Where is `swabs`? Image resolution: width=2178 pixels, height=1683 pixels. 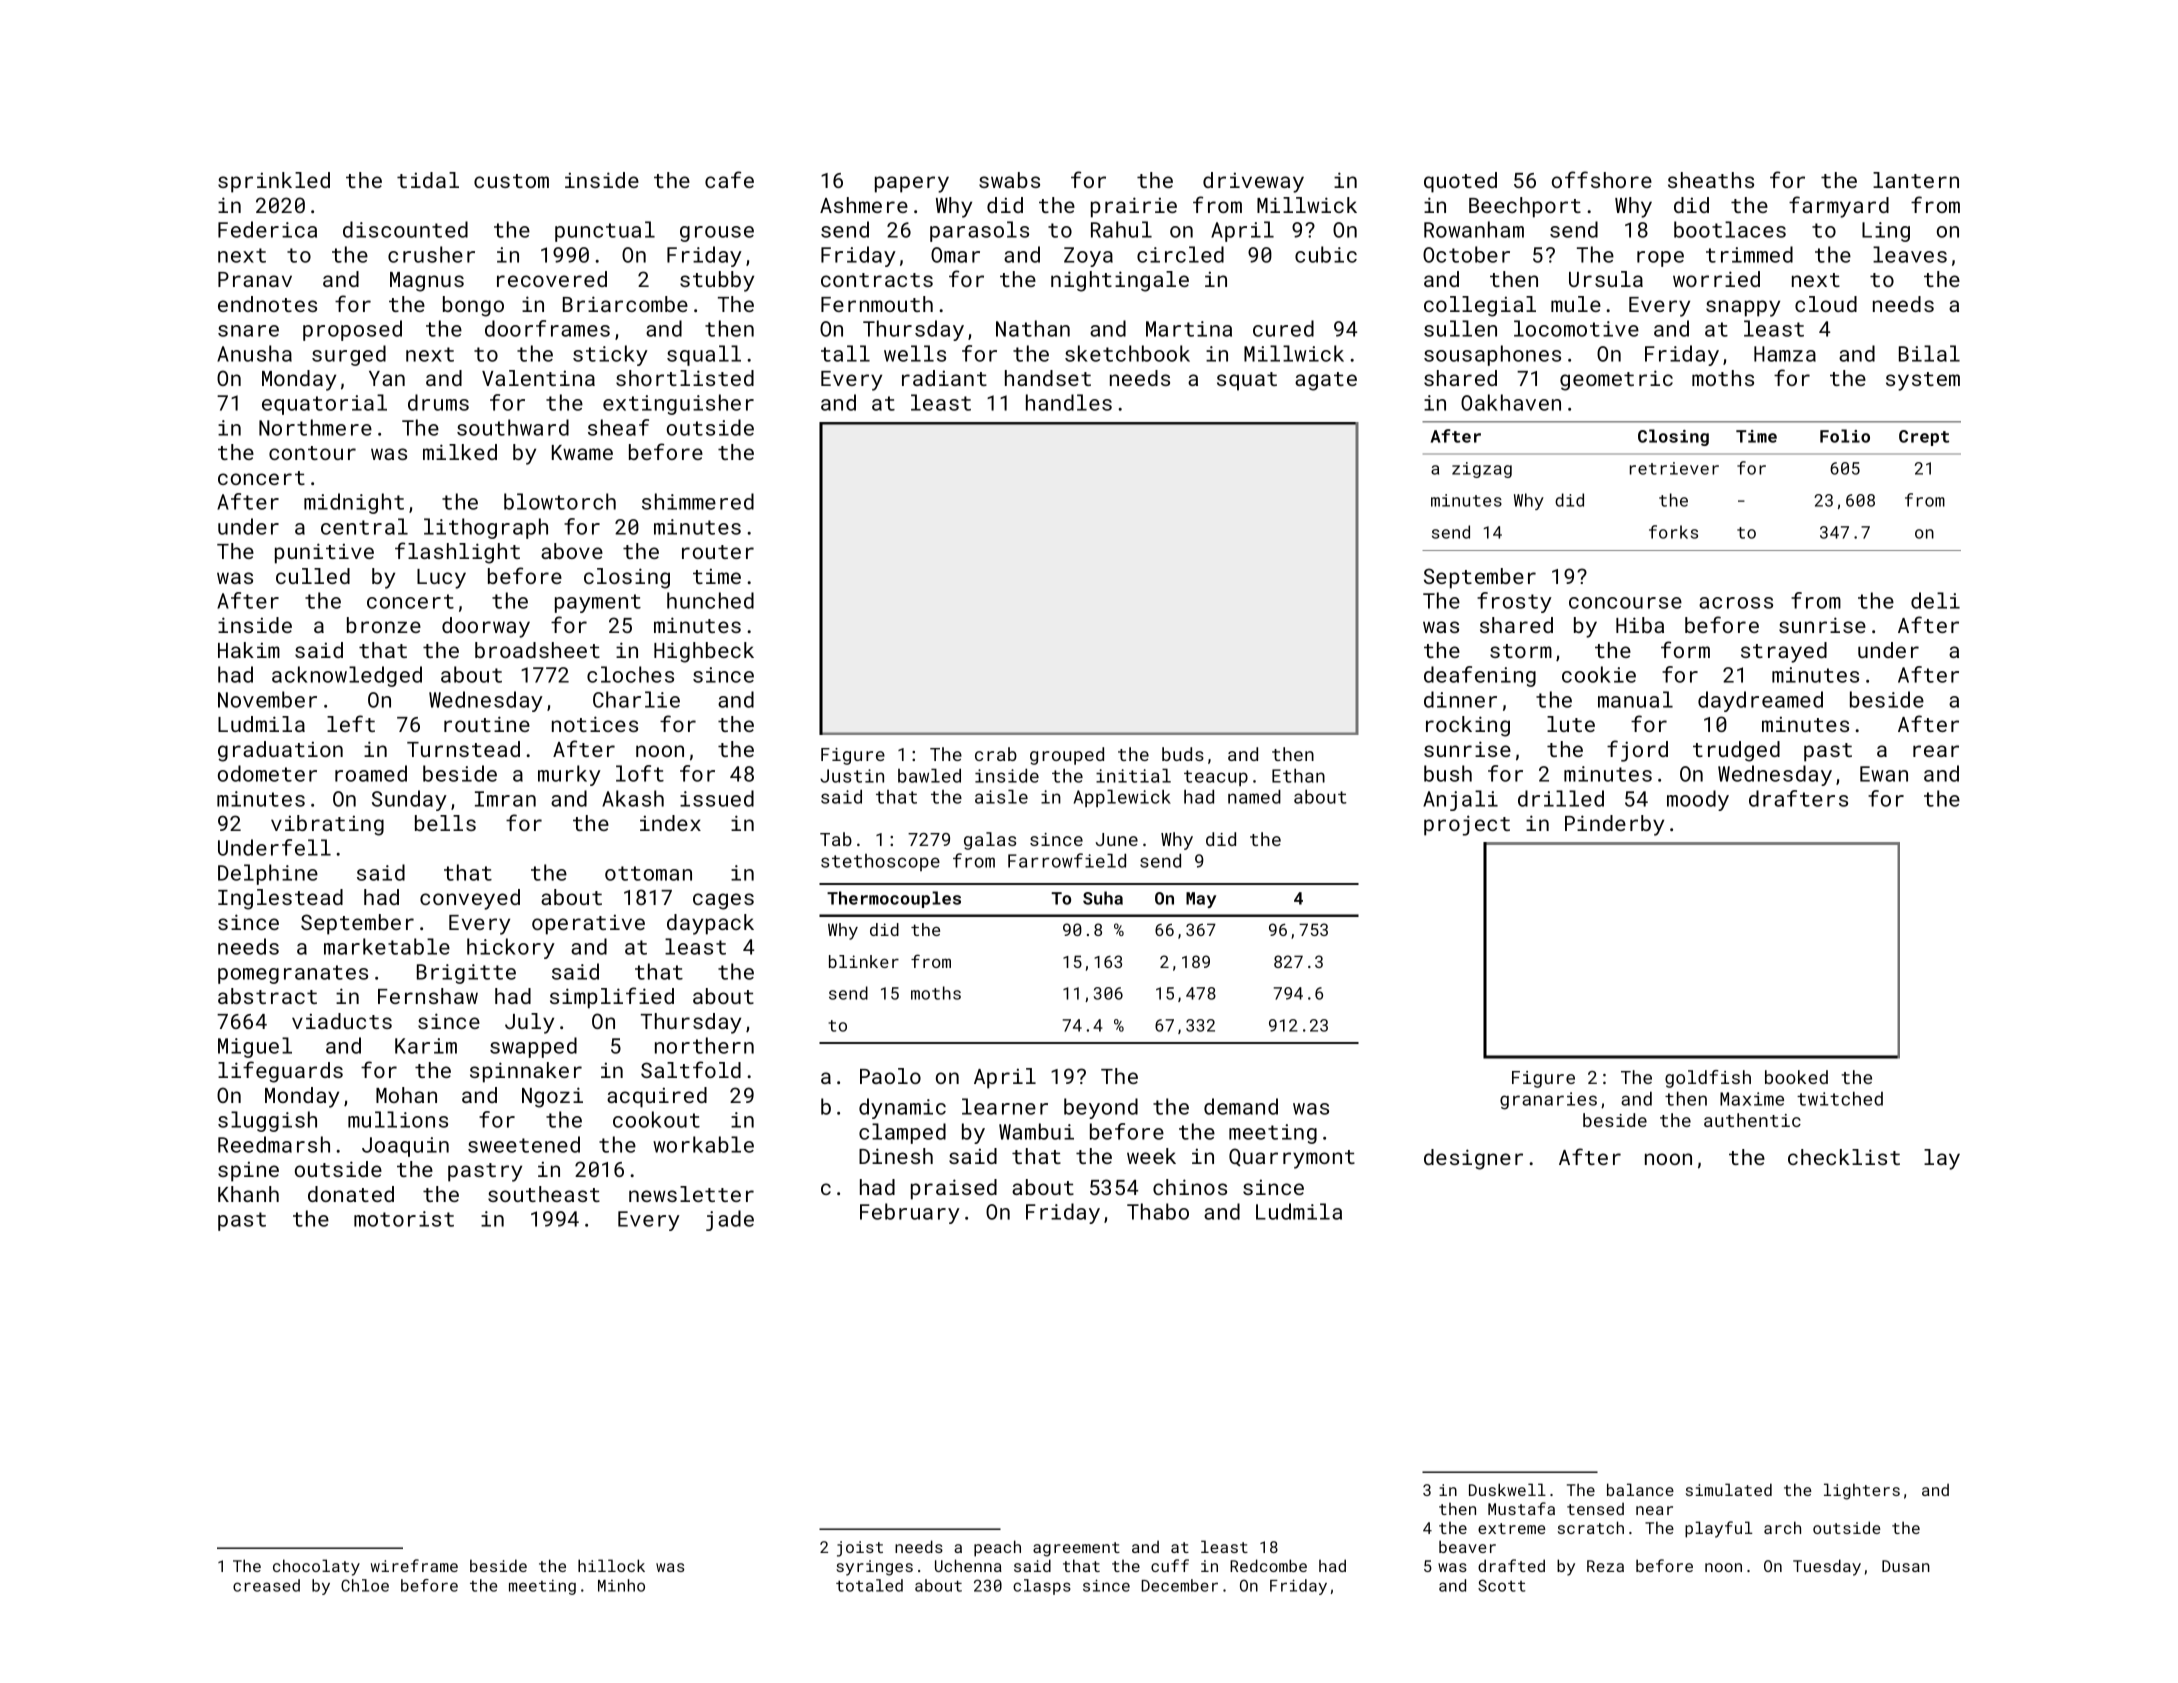 swabs is located at coordinates (1009, 180).
